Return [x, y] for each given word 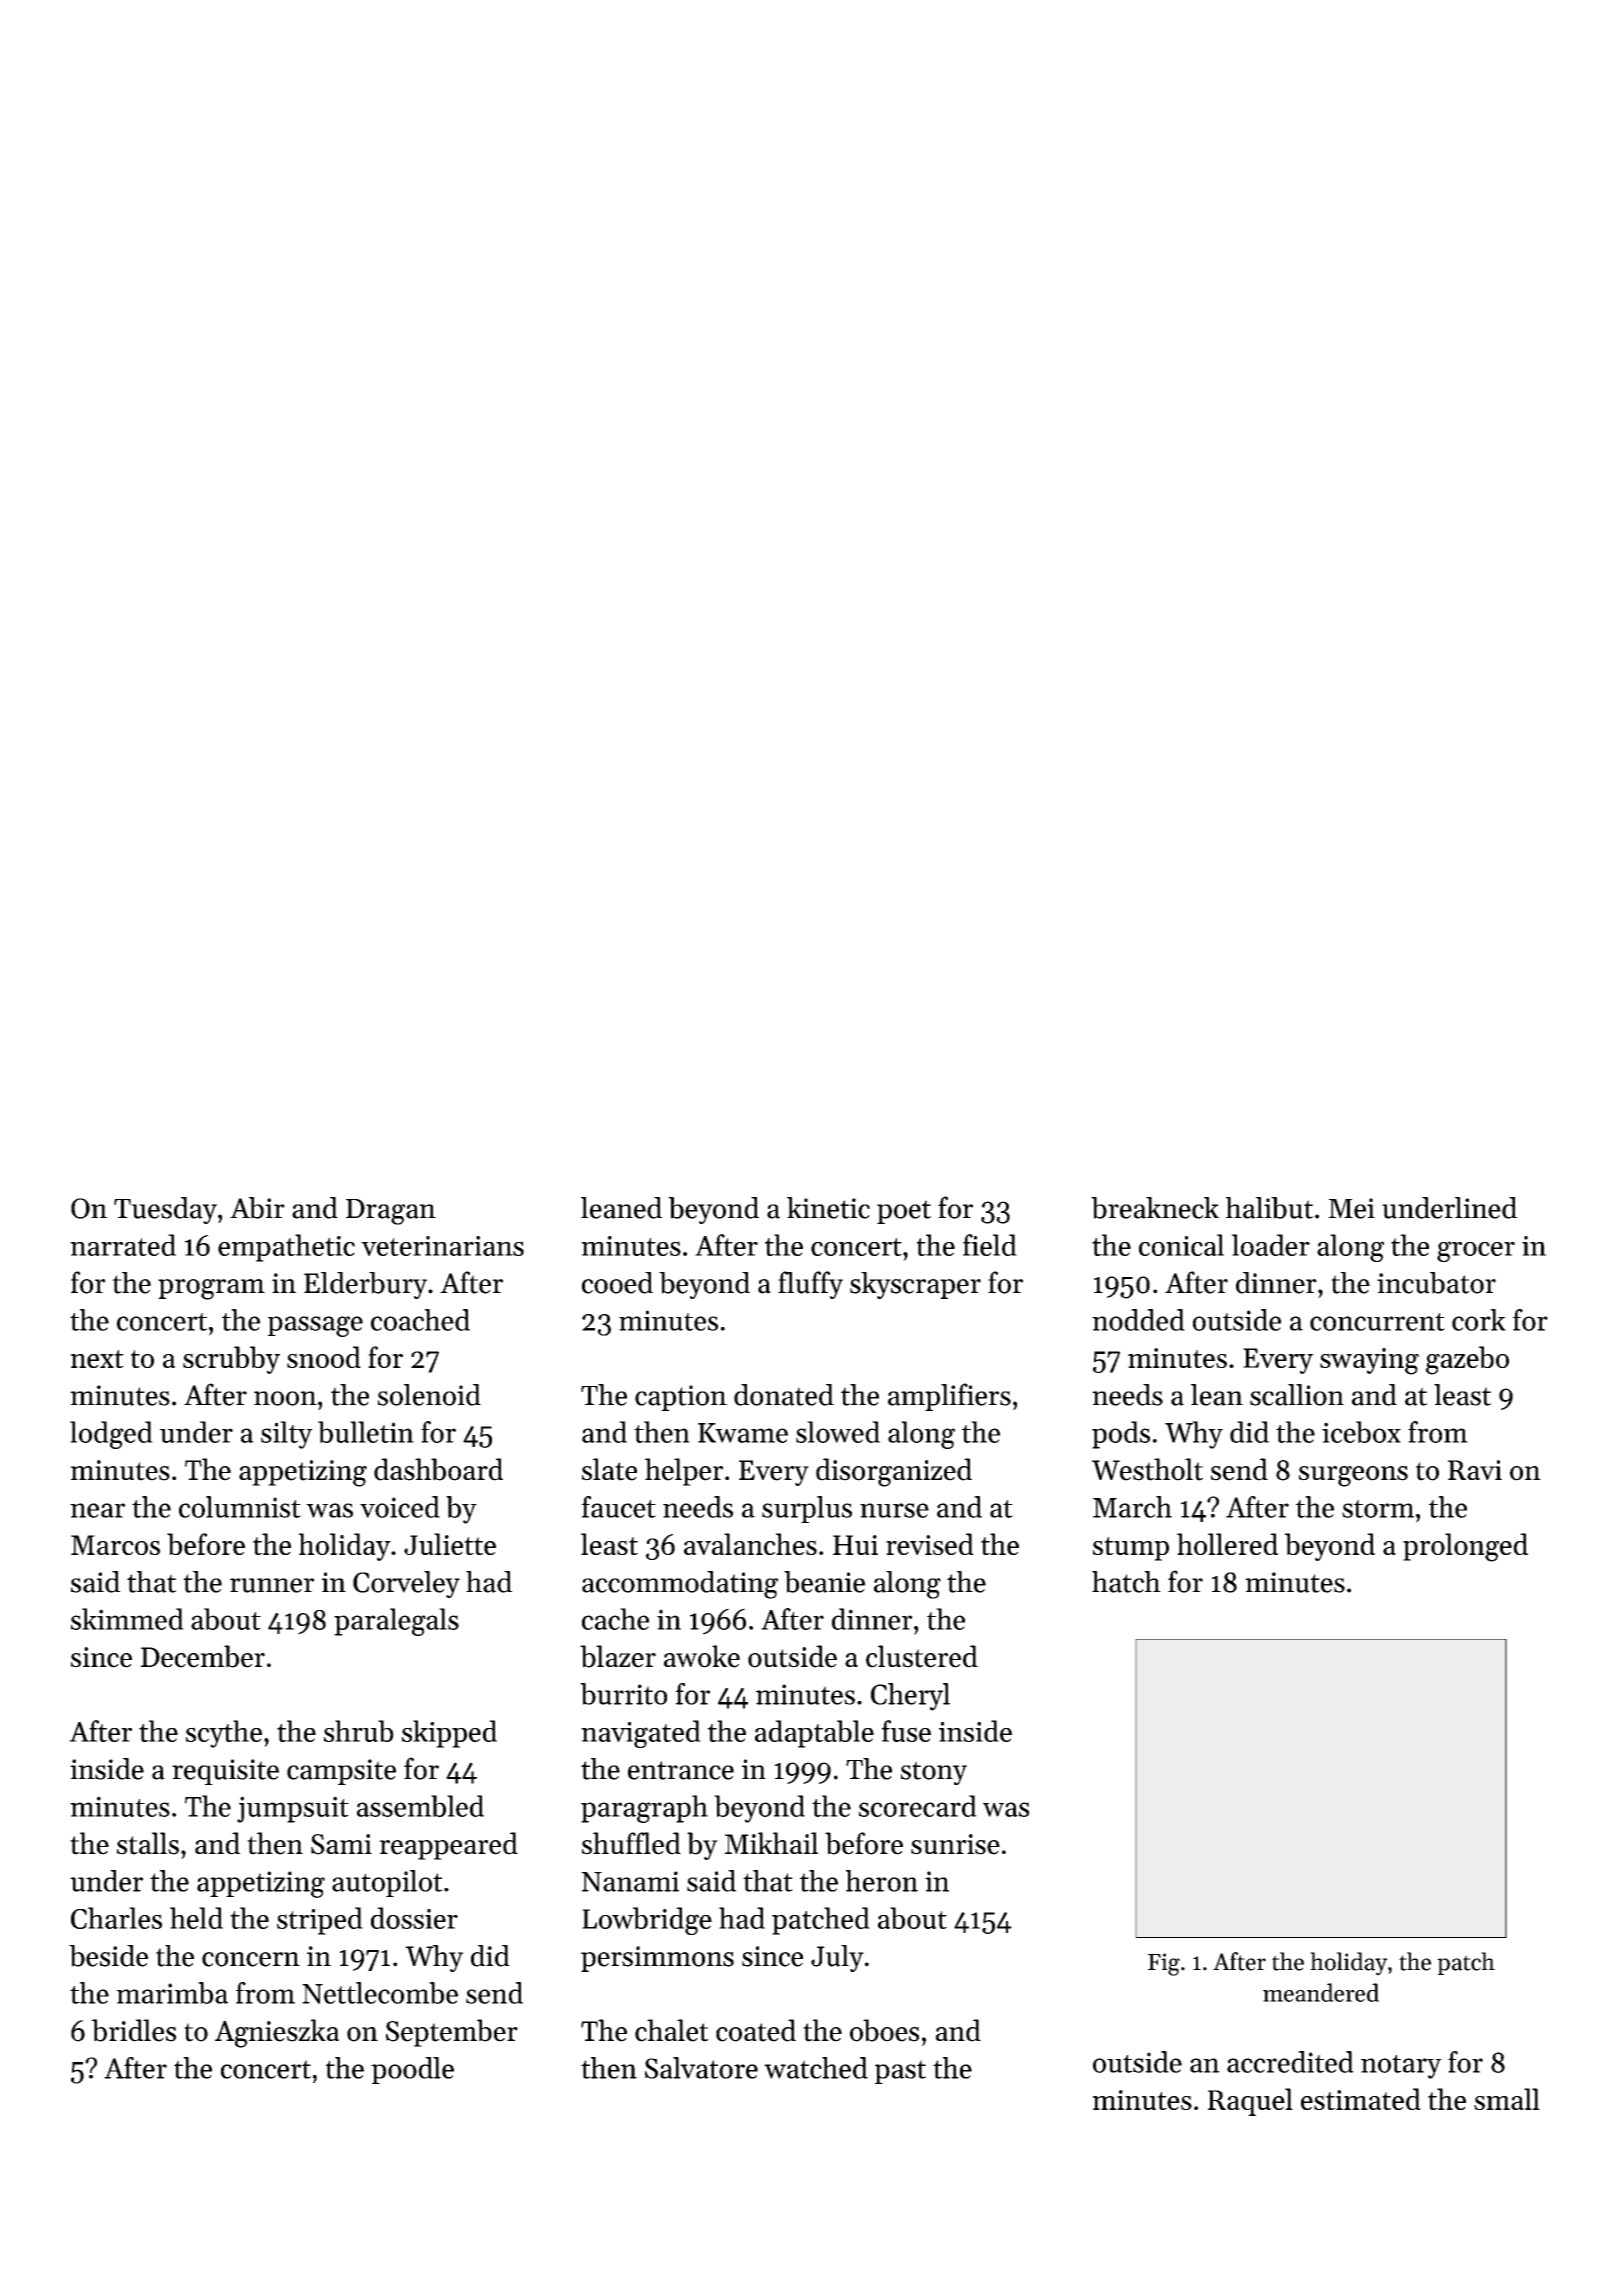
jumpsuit [293, 1809]
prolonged [1465, 1547]
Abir [257, 1208]
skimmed [127, 1619]
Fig [1164, 1964]
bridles [134, 2030]
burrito [623, 1694]
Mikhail [771, 1843]
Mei [1352, 1208]
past [900, 2072]
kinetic [828, 1208]
